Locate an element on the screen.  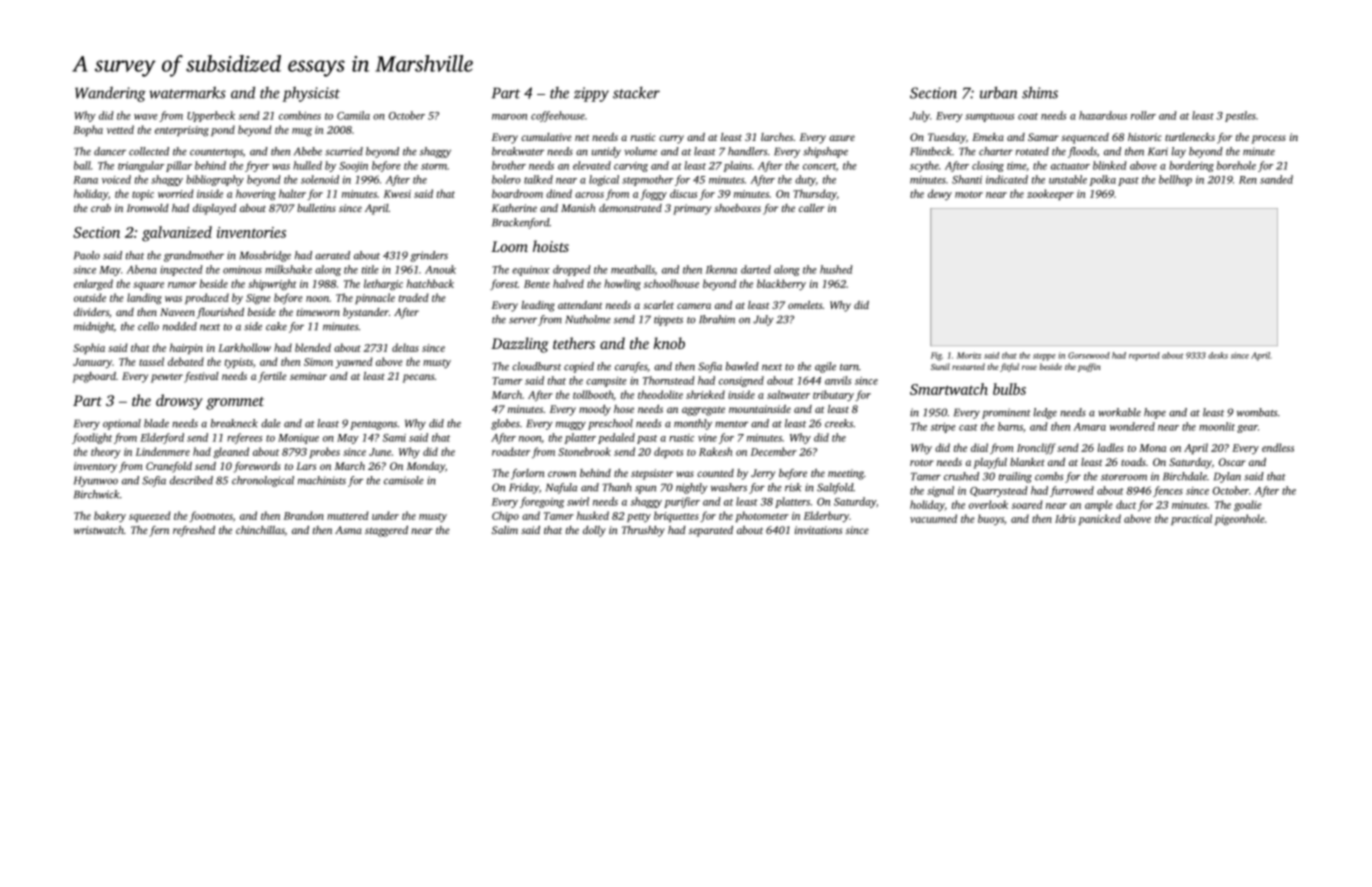
staggered is located at coordinates (386, 531).
